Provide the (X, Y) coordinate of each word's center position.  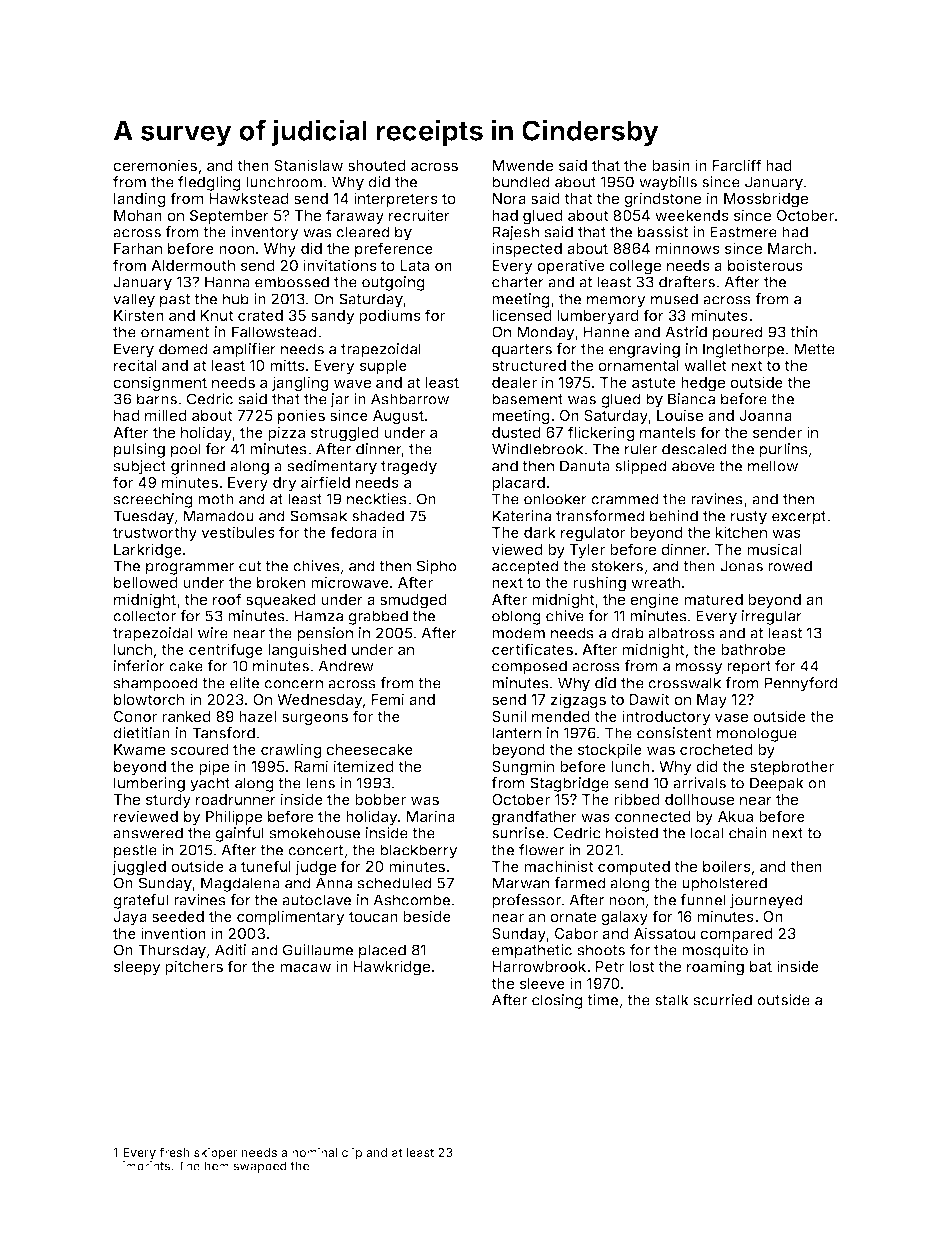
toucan (373, 916)
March (790, 248)
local (707, 833)
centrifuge (226, 651)
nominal (314, 1152)
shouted (377, 165)
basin (671, 165)
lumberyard (598, 317)
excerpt (799, 518)
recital (135, 365)
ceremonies (155, 165)
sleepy (137, 968)
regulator (593, 534)
